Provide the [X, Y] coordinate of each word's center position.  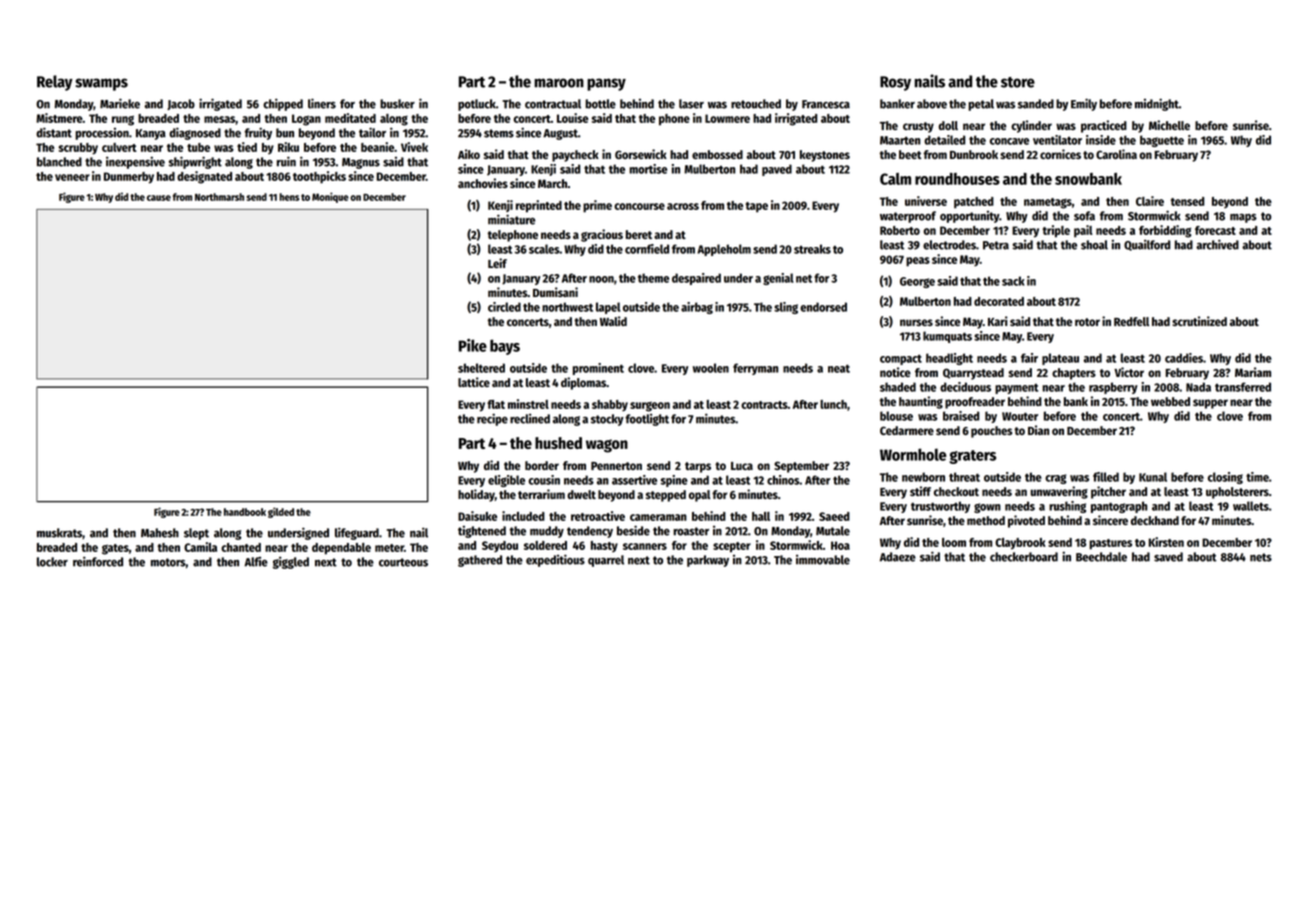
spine [674, 481]
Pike [473, 345]
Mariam [1253, 372]
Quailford [1147, 245]
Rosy [895, 83]
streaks [812, 249]
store [1018, 82]
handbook [245, 512]
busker [397, 104]
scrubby [78, 149]
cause [159, 198]
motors [168, 562]
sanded [1036, 104]
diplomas [583, 383]
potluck [477, 105]
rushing [1067, 507]
